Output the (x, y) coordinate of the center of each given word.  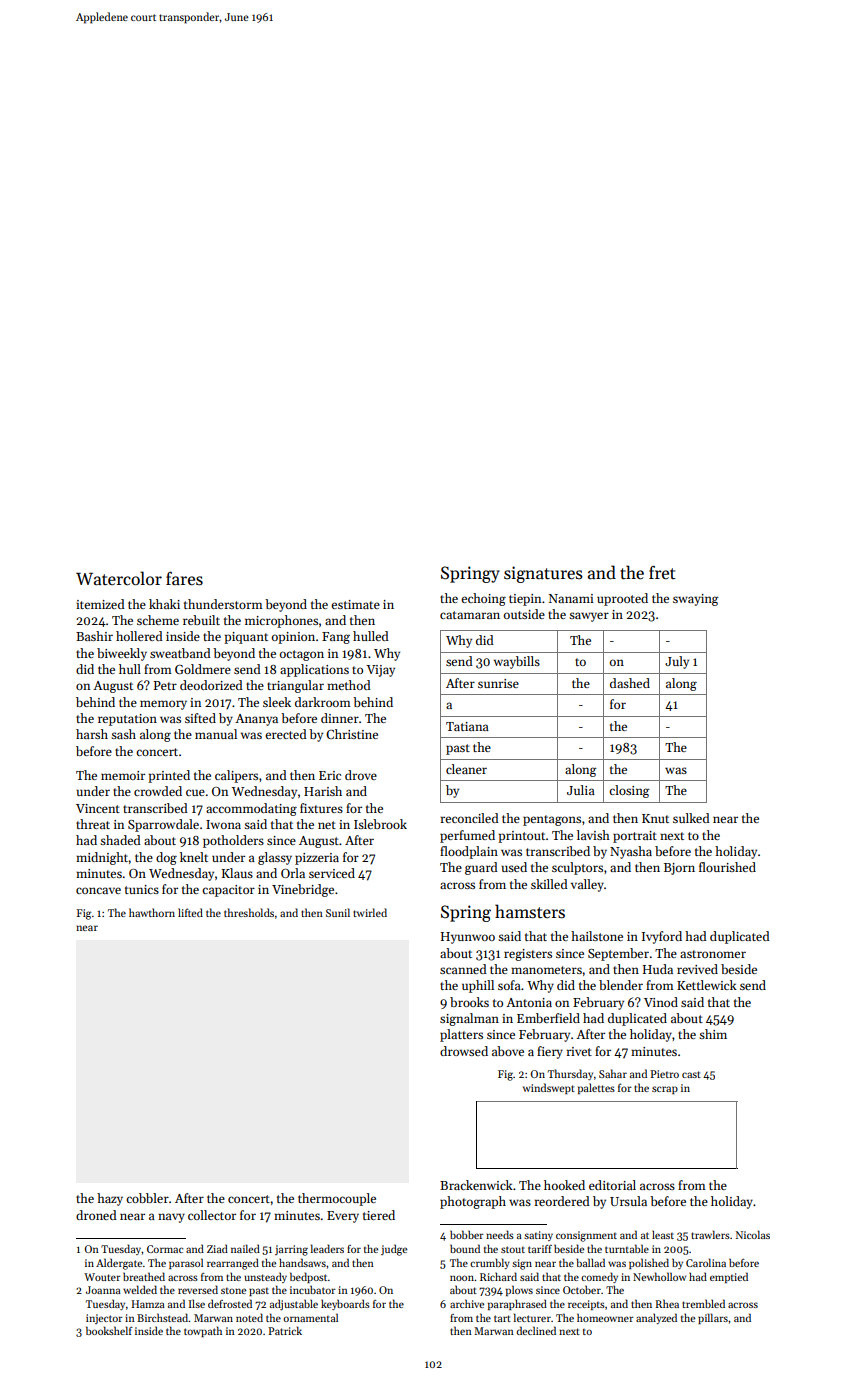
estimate (355, 604)
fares (184, 578)
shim (713, 1034)
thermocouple (337, 1199)
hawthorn (152, 912)
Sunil (338, 912)
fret (662, 572)
